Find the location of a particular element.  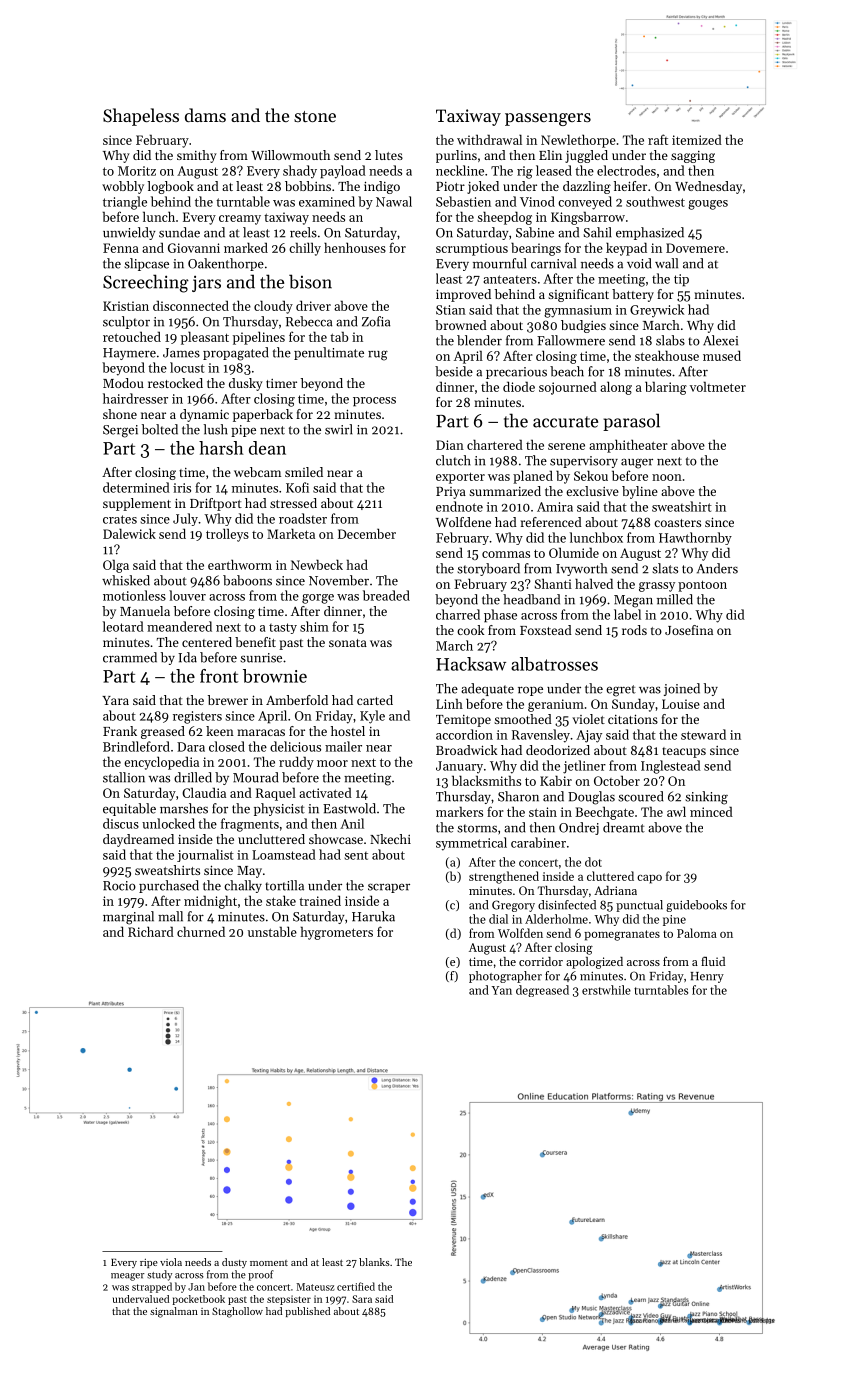

Josefina is located at coordinates (689, 630).
